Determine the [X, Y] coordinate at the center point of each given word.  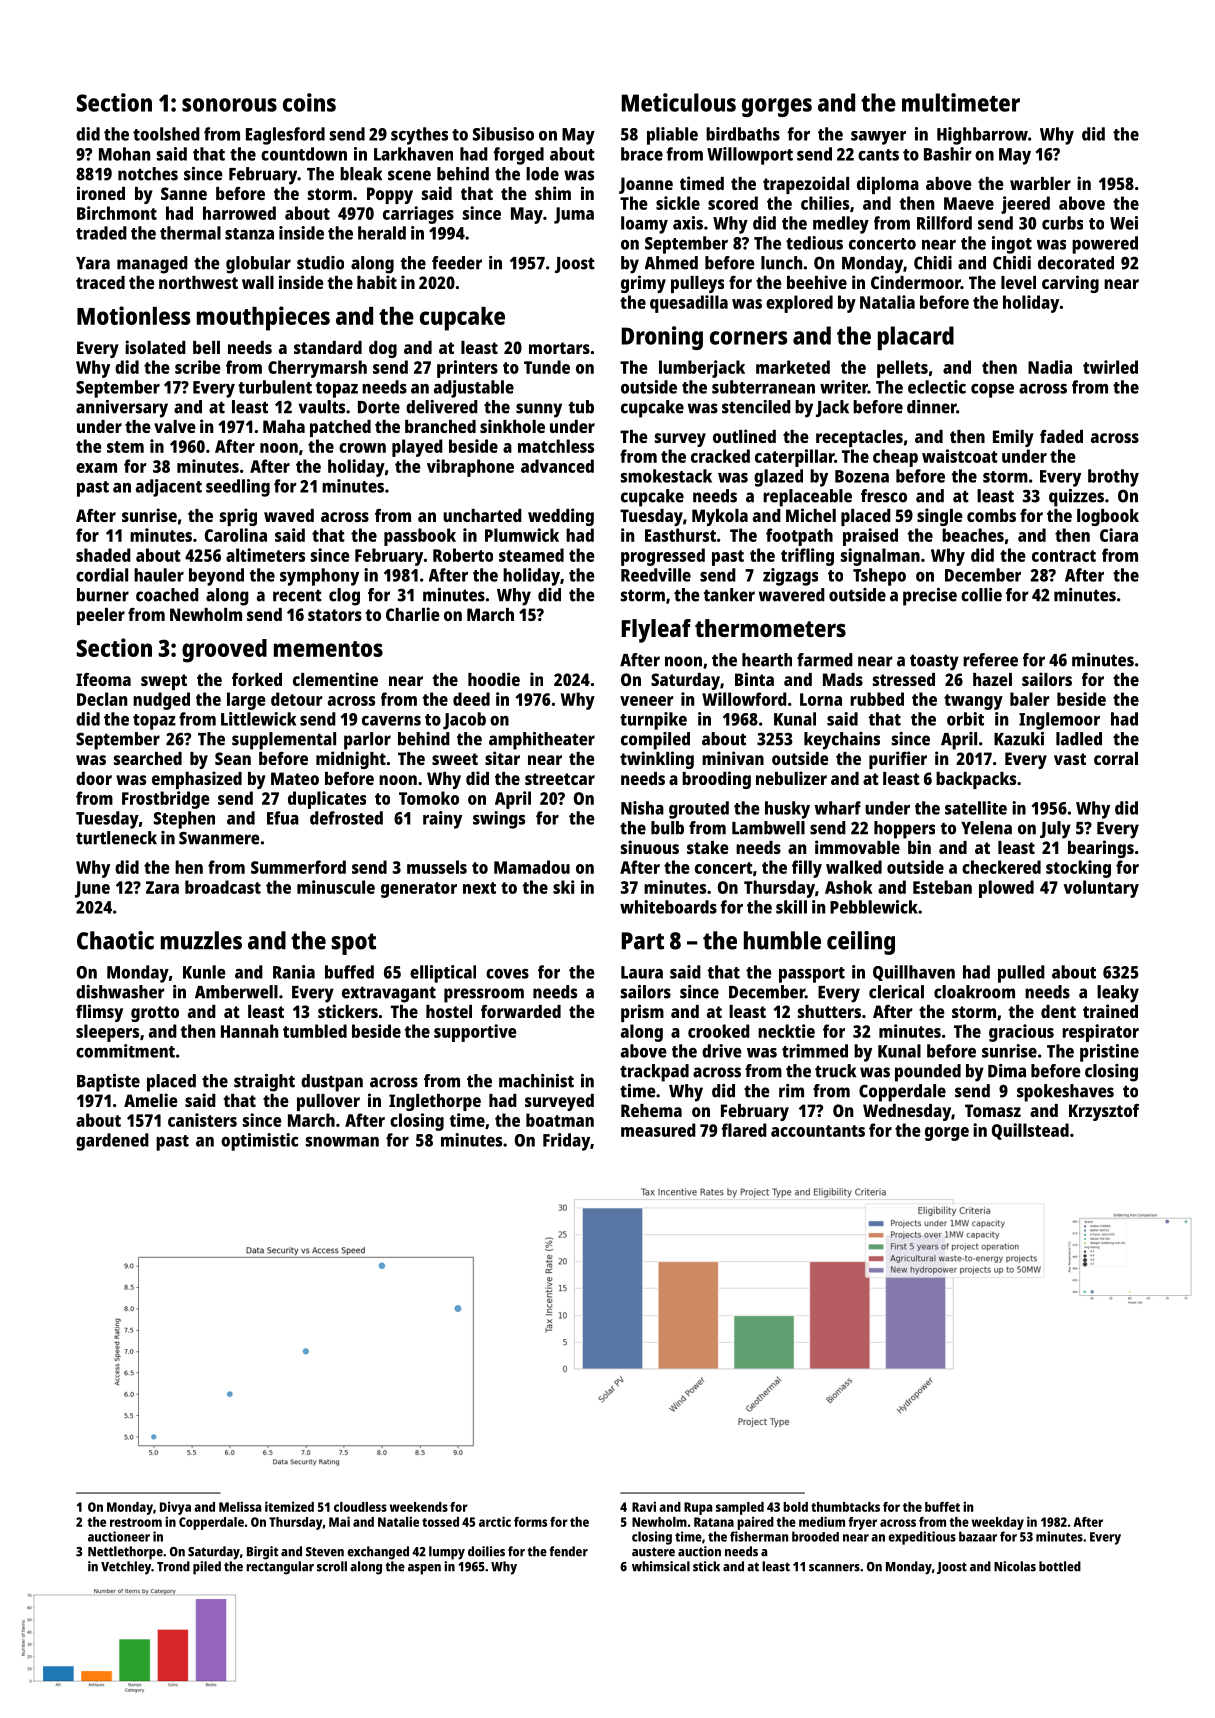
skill [791, 907]
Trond [173, 1566]
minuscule [336, 887]
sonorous [229, 105]
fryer [862, 1523]
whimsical [661, 1566]
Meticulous [679, 102]
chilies [825, 203]
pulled [1021, 974]
